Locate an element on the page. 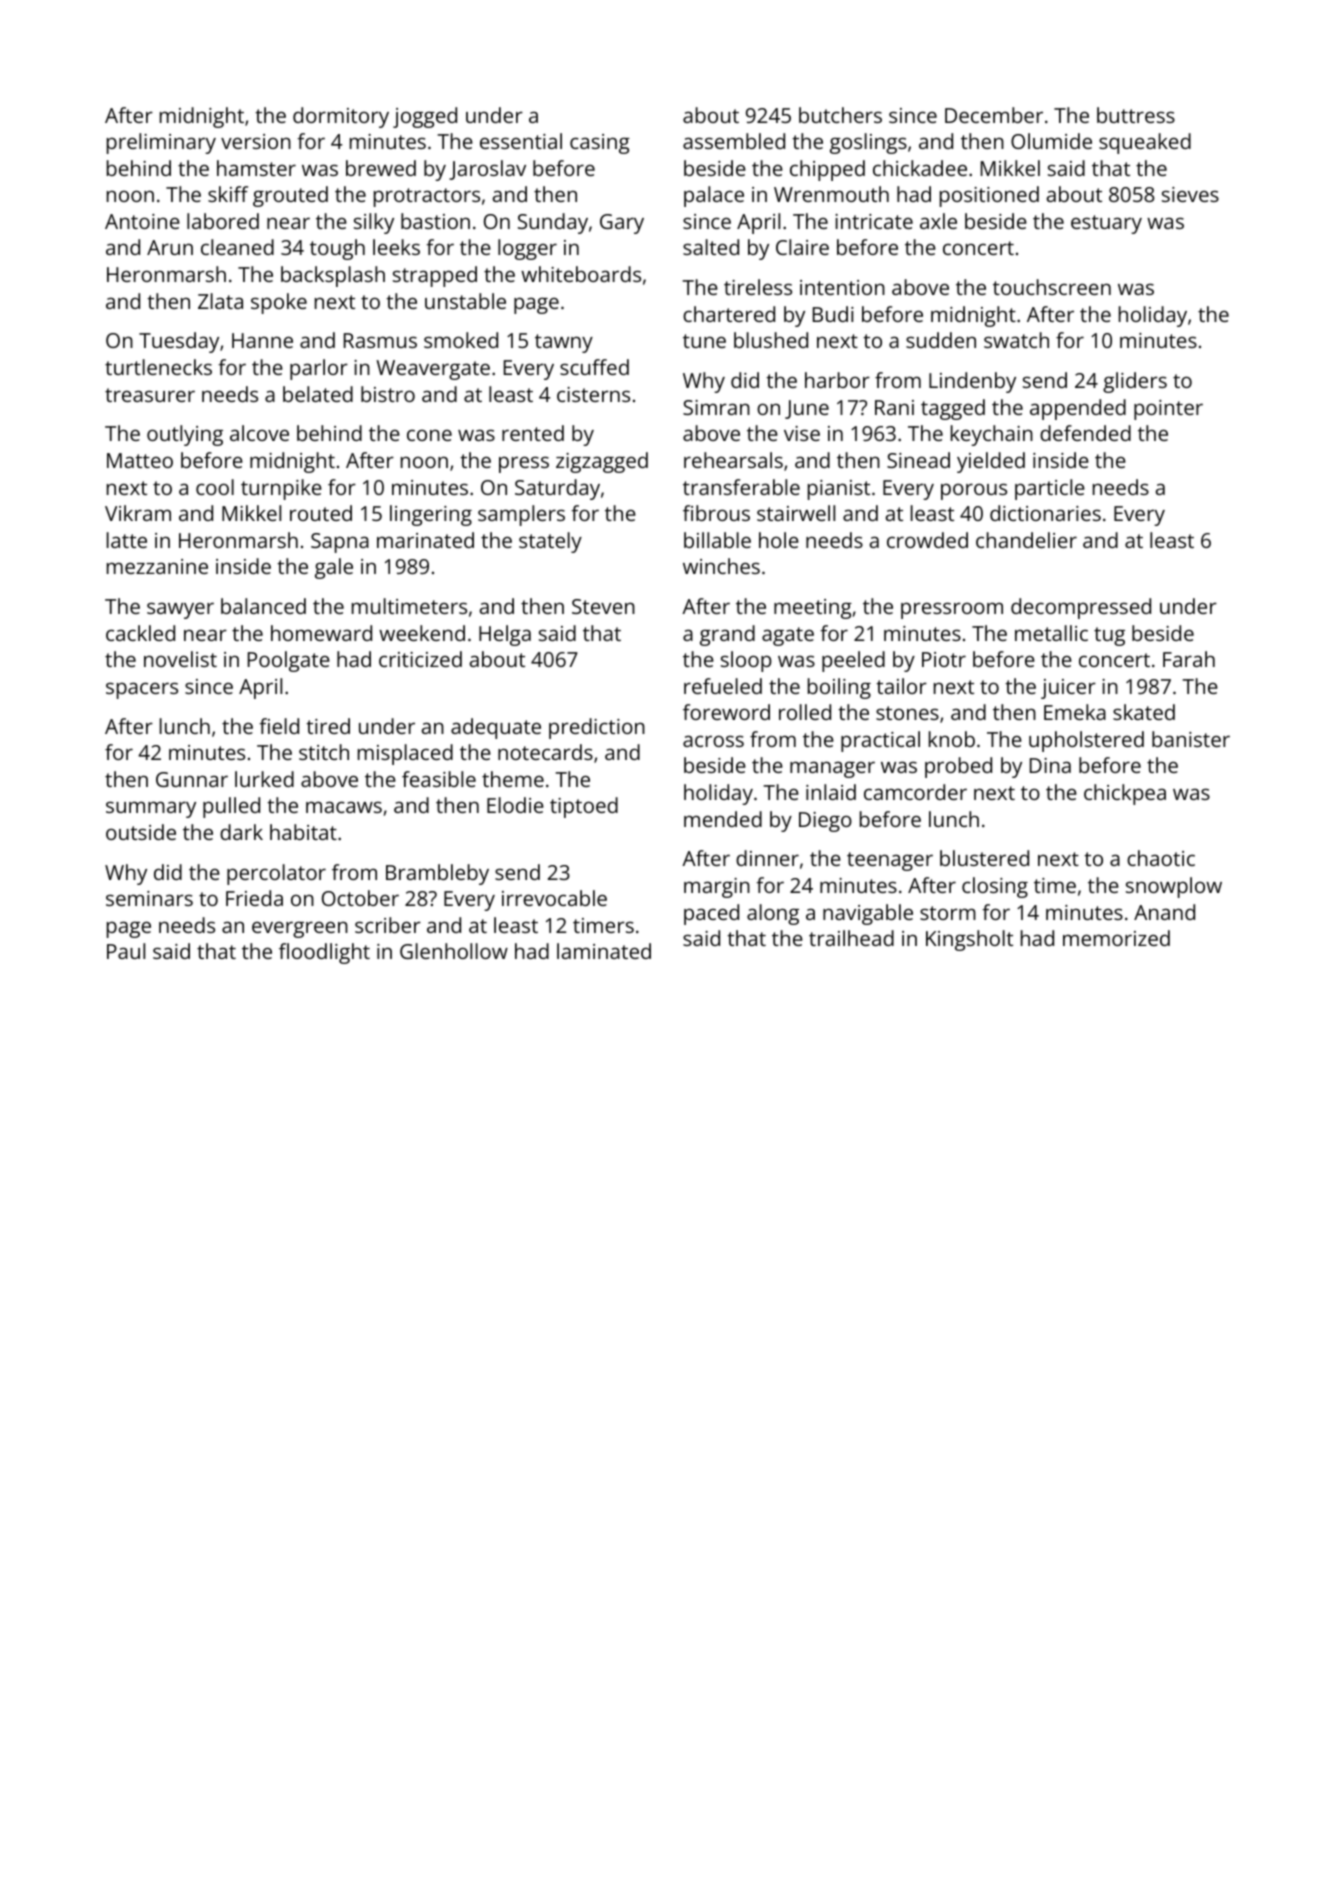 This image has width=1336, height=1889. harbor is located at coordinates (837, 380).
